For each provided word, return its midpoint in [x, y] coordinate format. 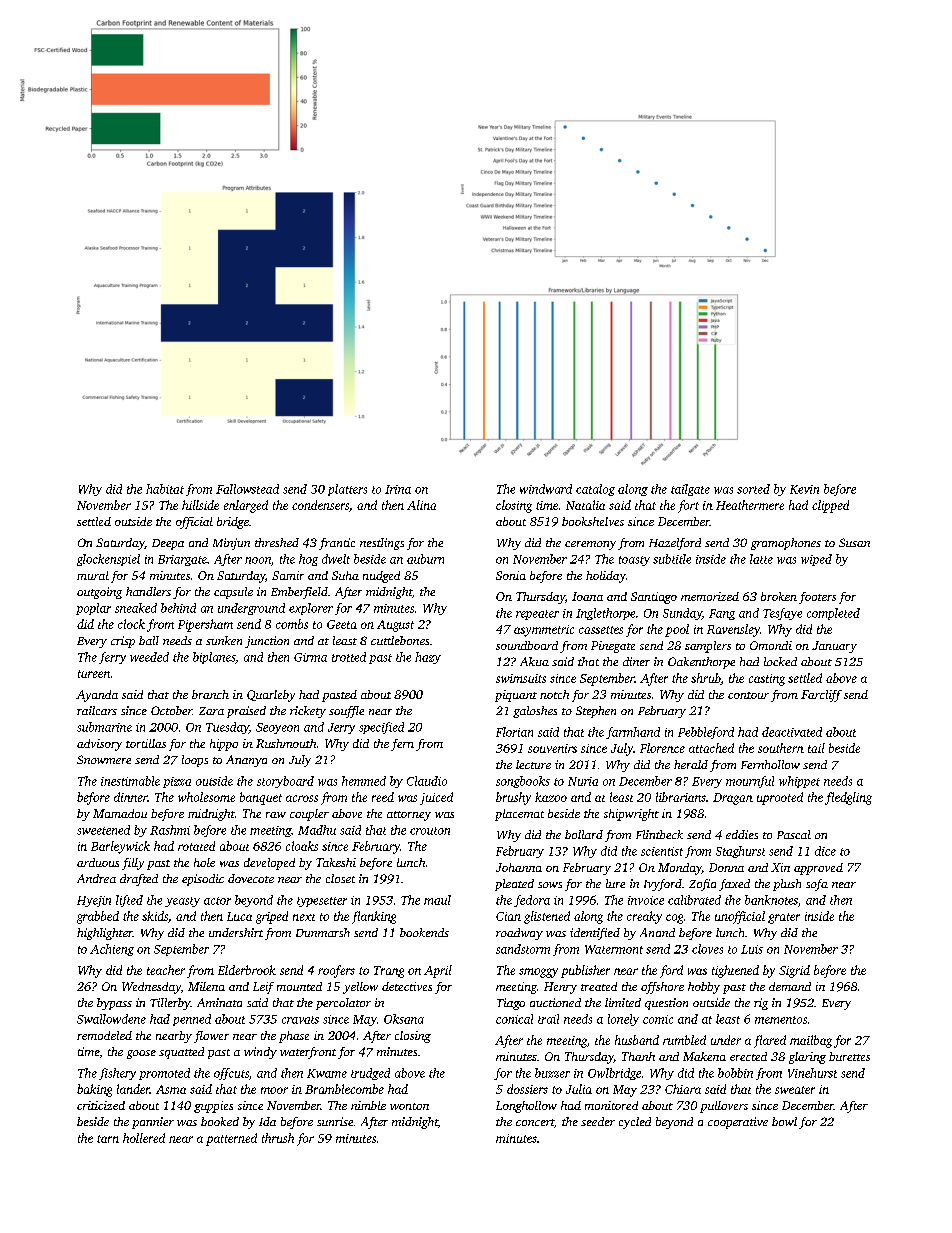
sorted [753, 489]
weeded [149, 657]
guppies [213, 1107]
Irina [398, 489]
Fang [722, 614]
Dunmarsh [323, 932]
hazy [428, 658]
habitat [165, 489]
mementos [781, 1020]
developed [269, 864]
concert [535, 1122]
